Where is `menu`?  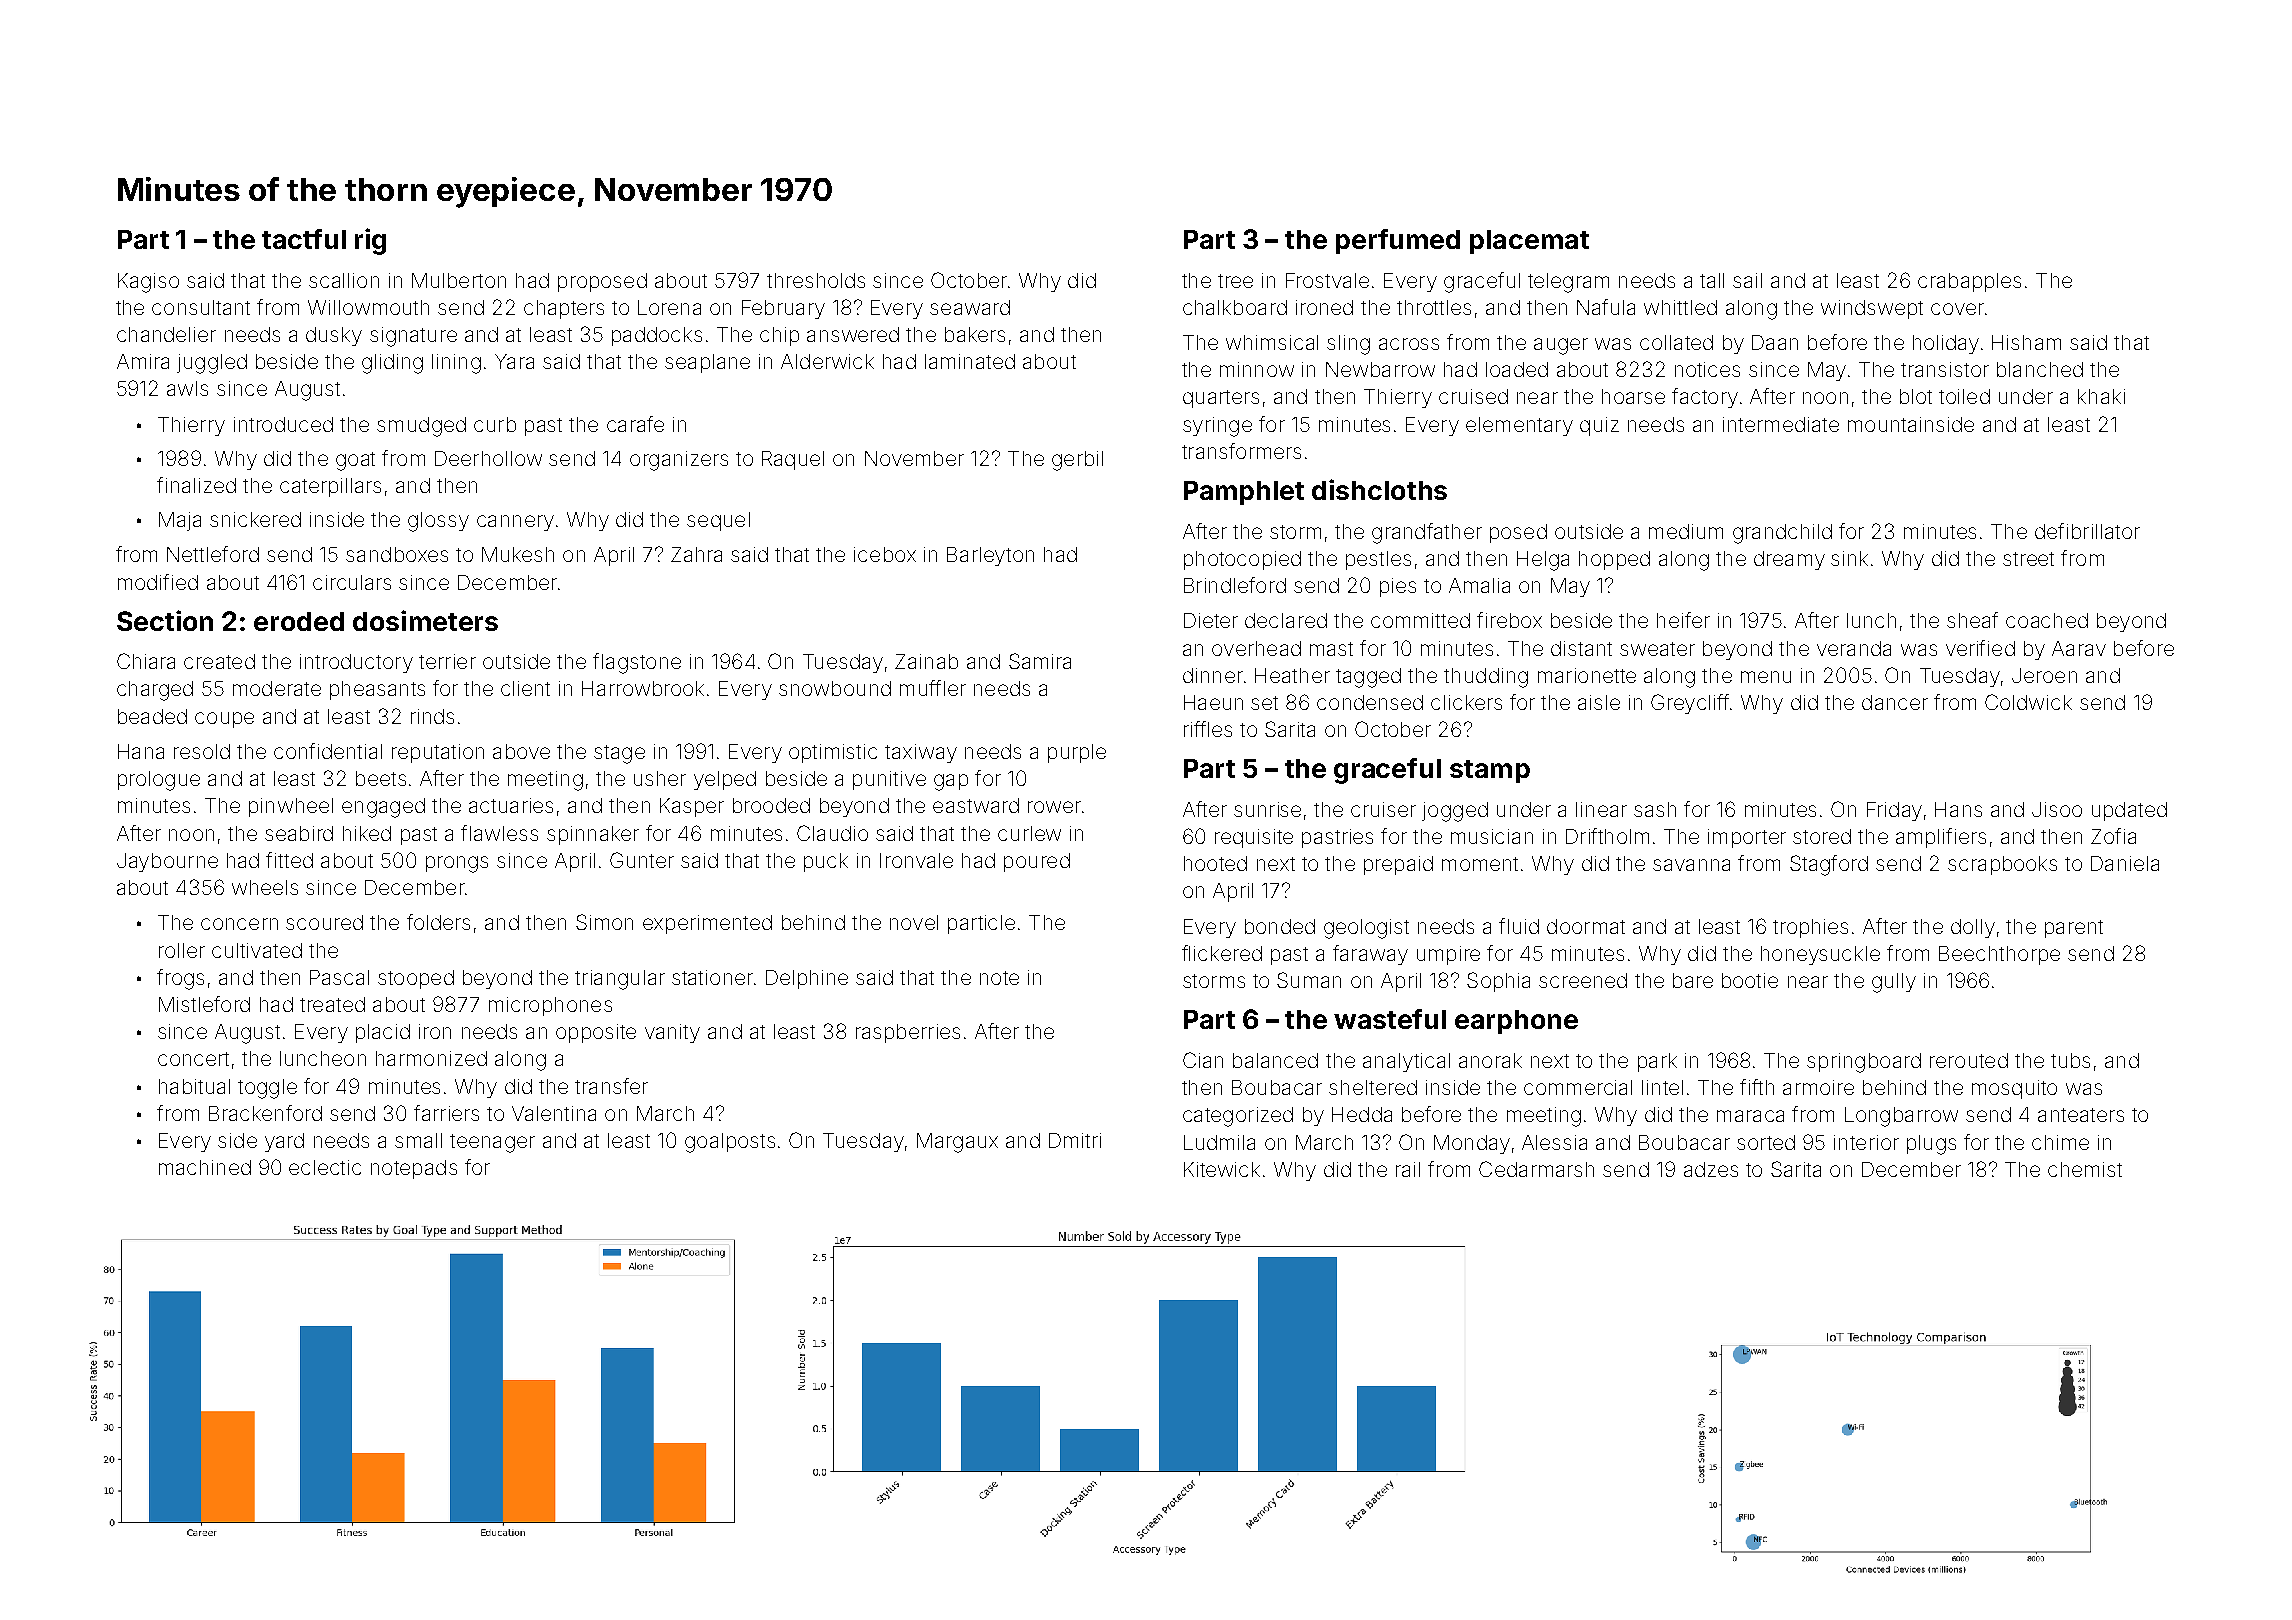 menu is located at coordinates (1766, 677).
